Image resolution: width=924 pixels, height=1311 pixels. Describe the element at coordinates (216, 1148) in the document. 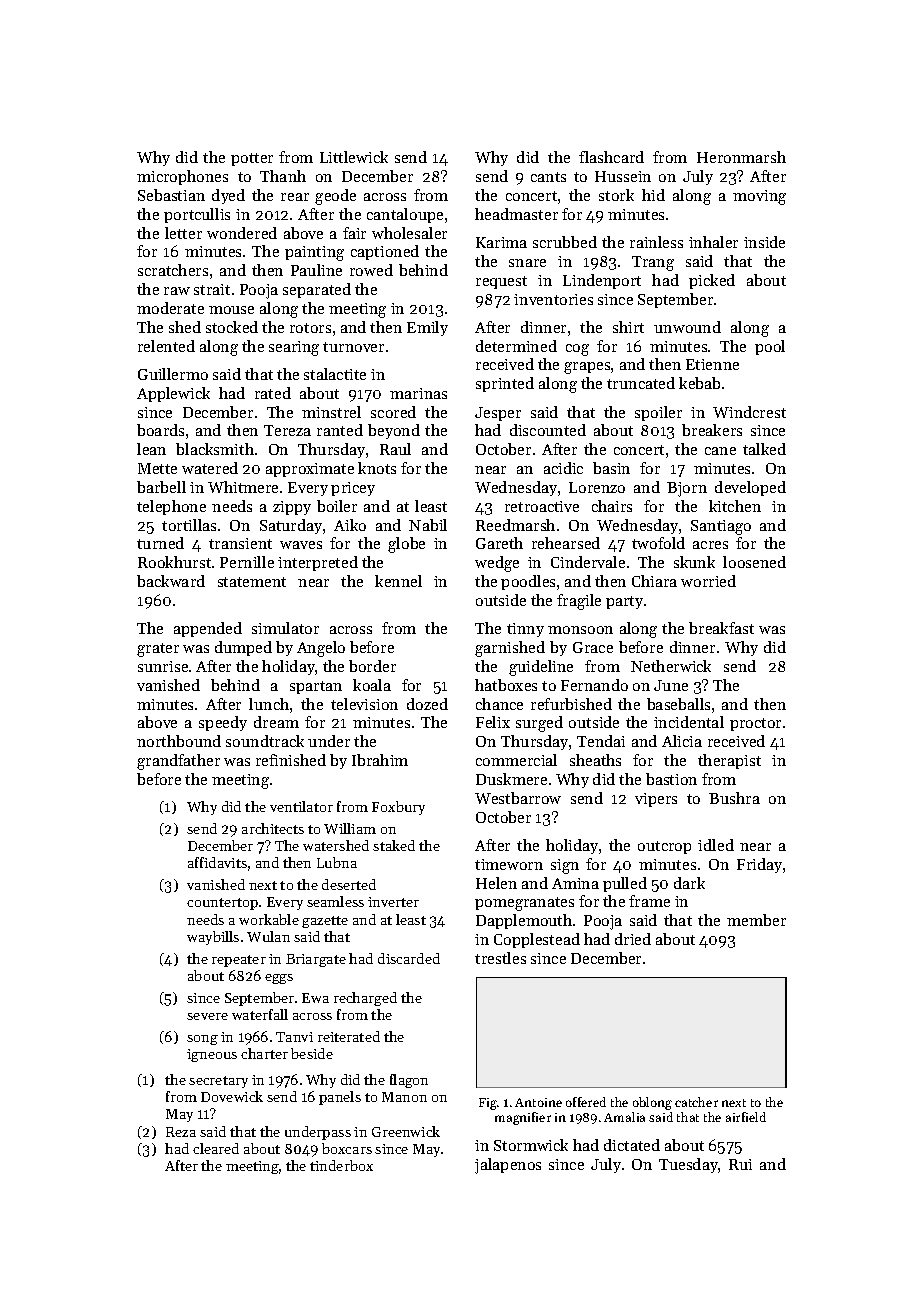

I see `cleared` at that location.
